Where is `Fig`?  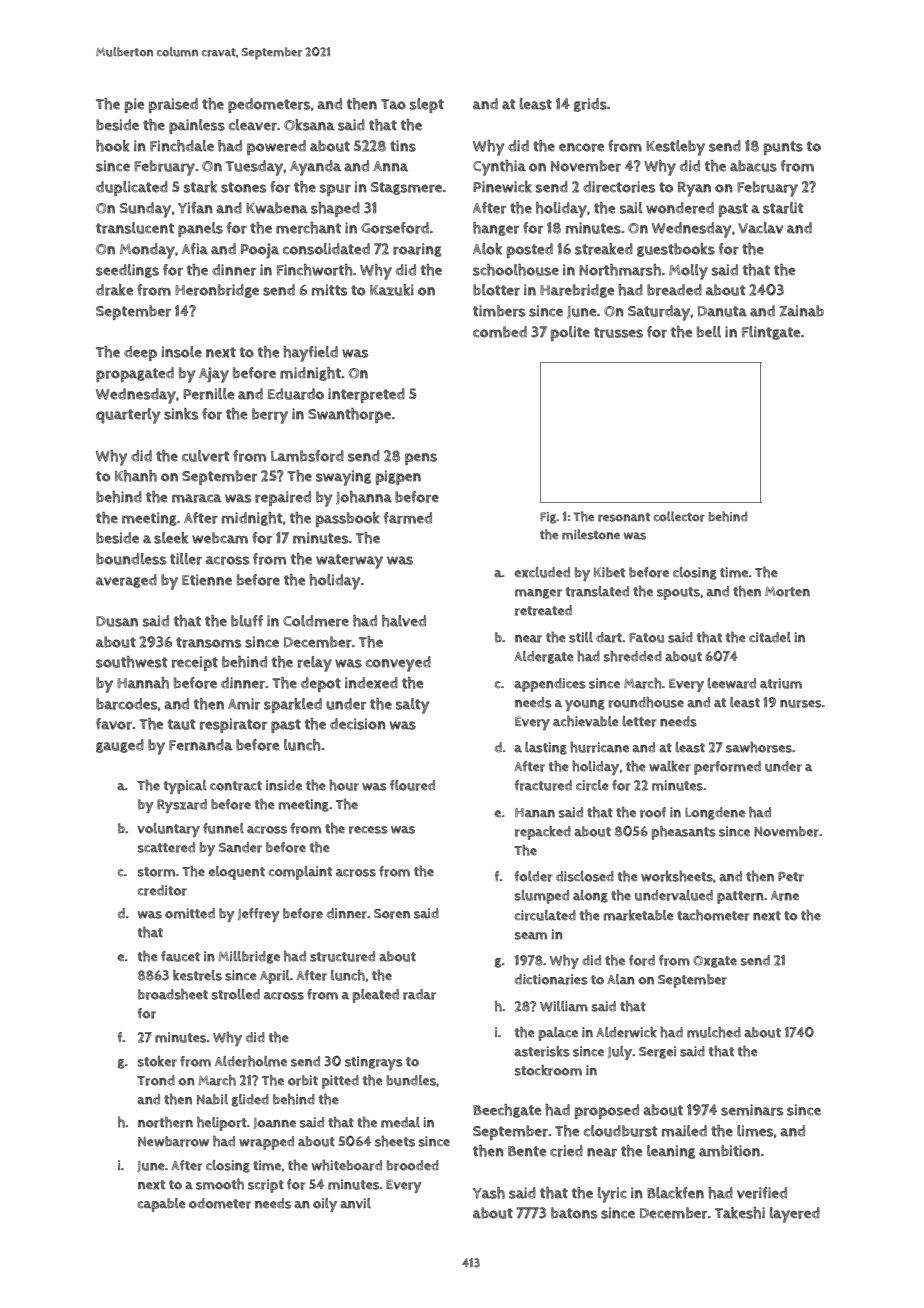 Fig is located at coordinates (548, 518).
